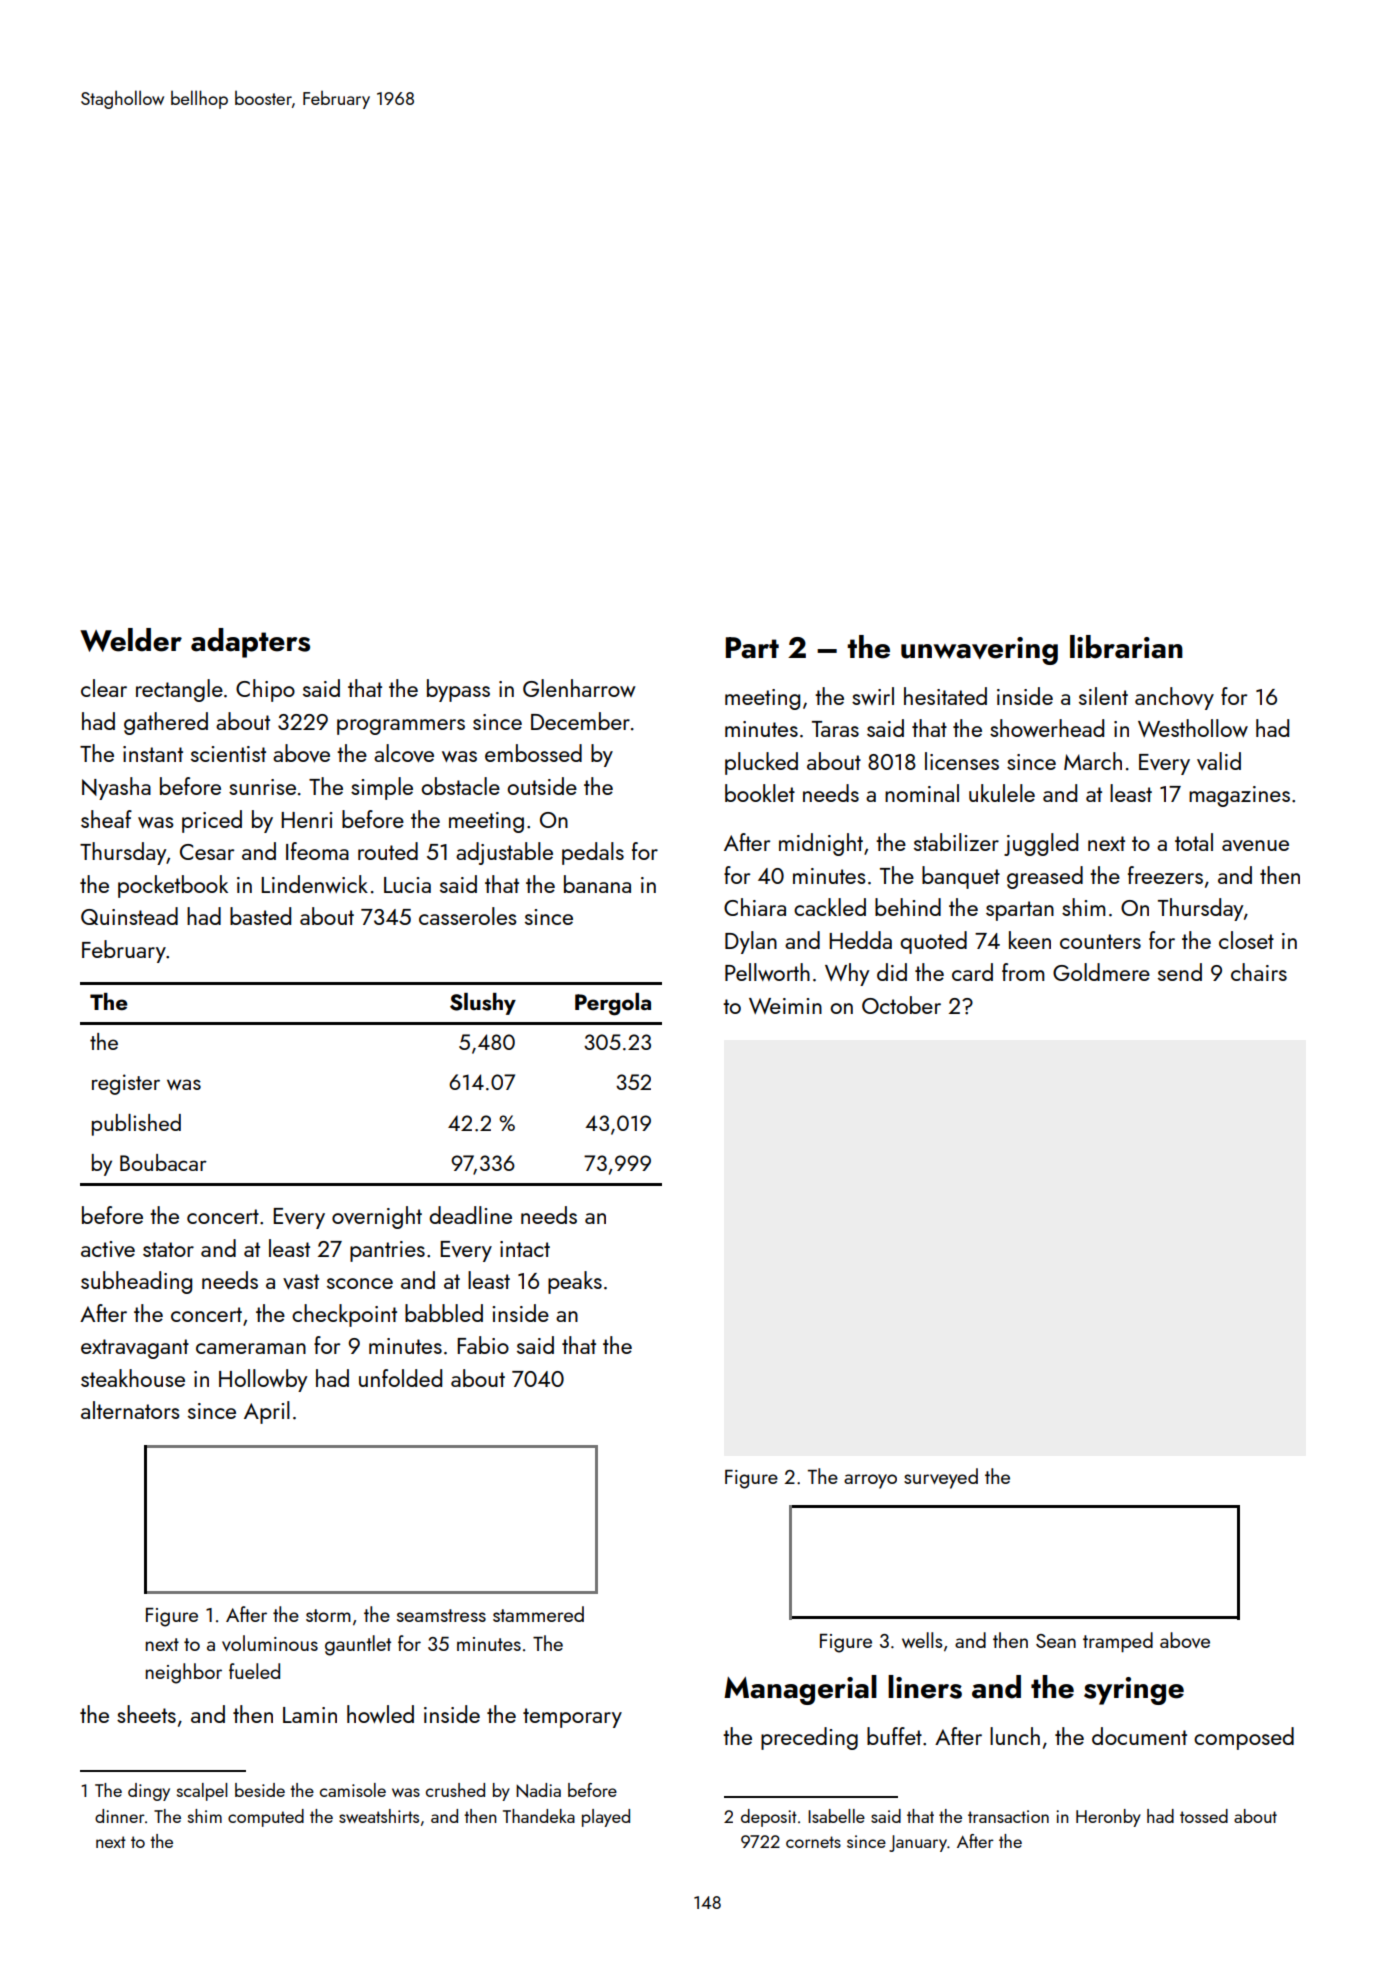  Describe the element at coordinates (250, 643) in the screenshot. I see `adapters` at that location.
